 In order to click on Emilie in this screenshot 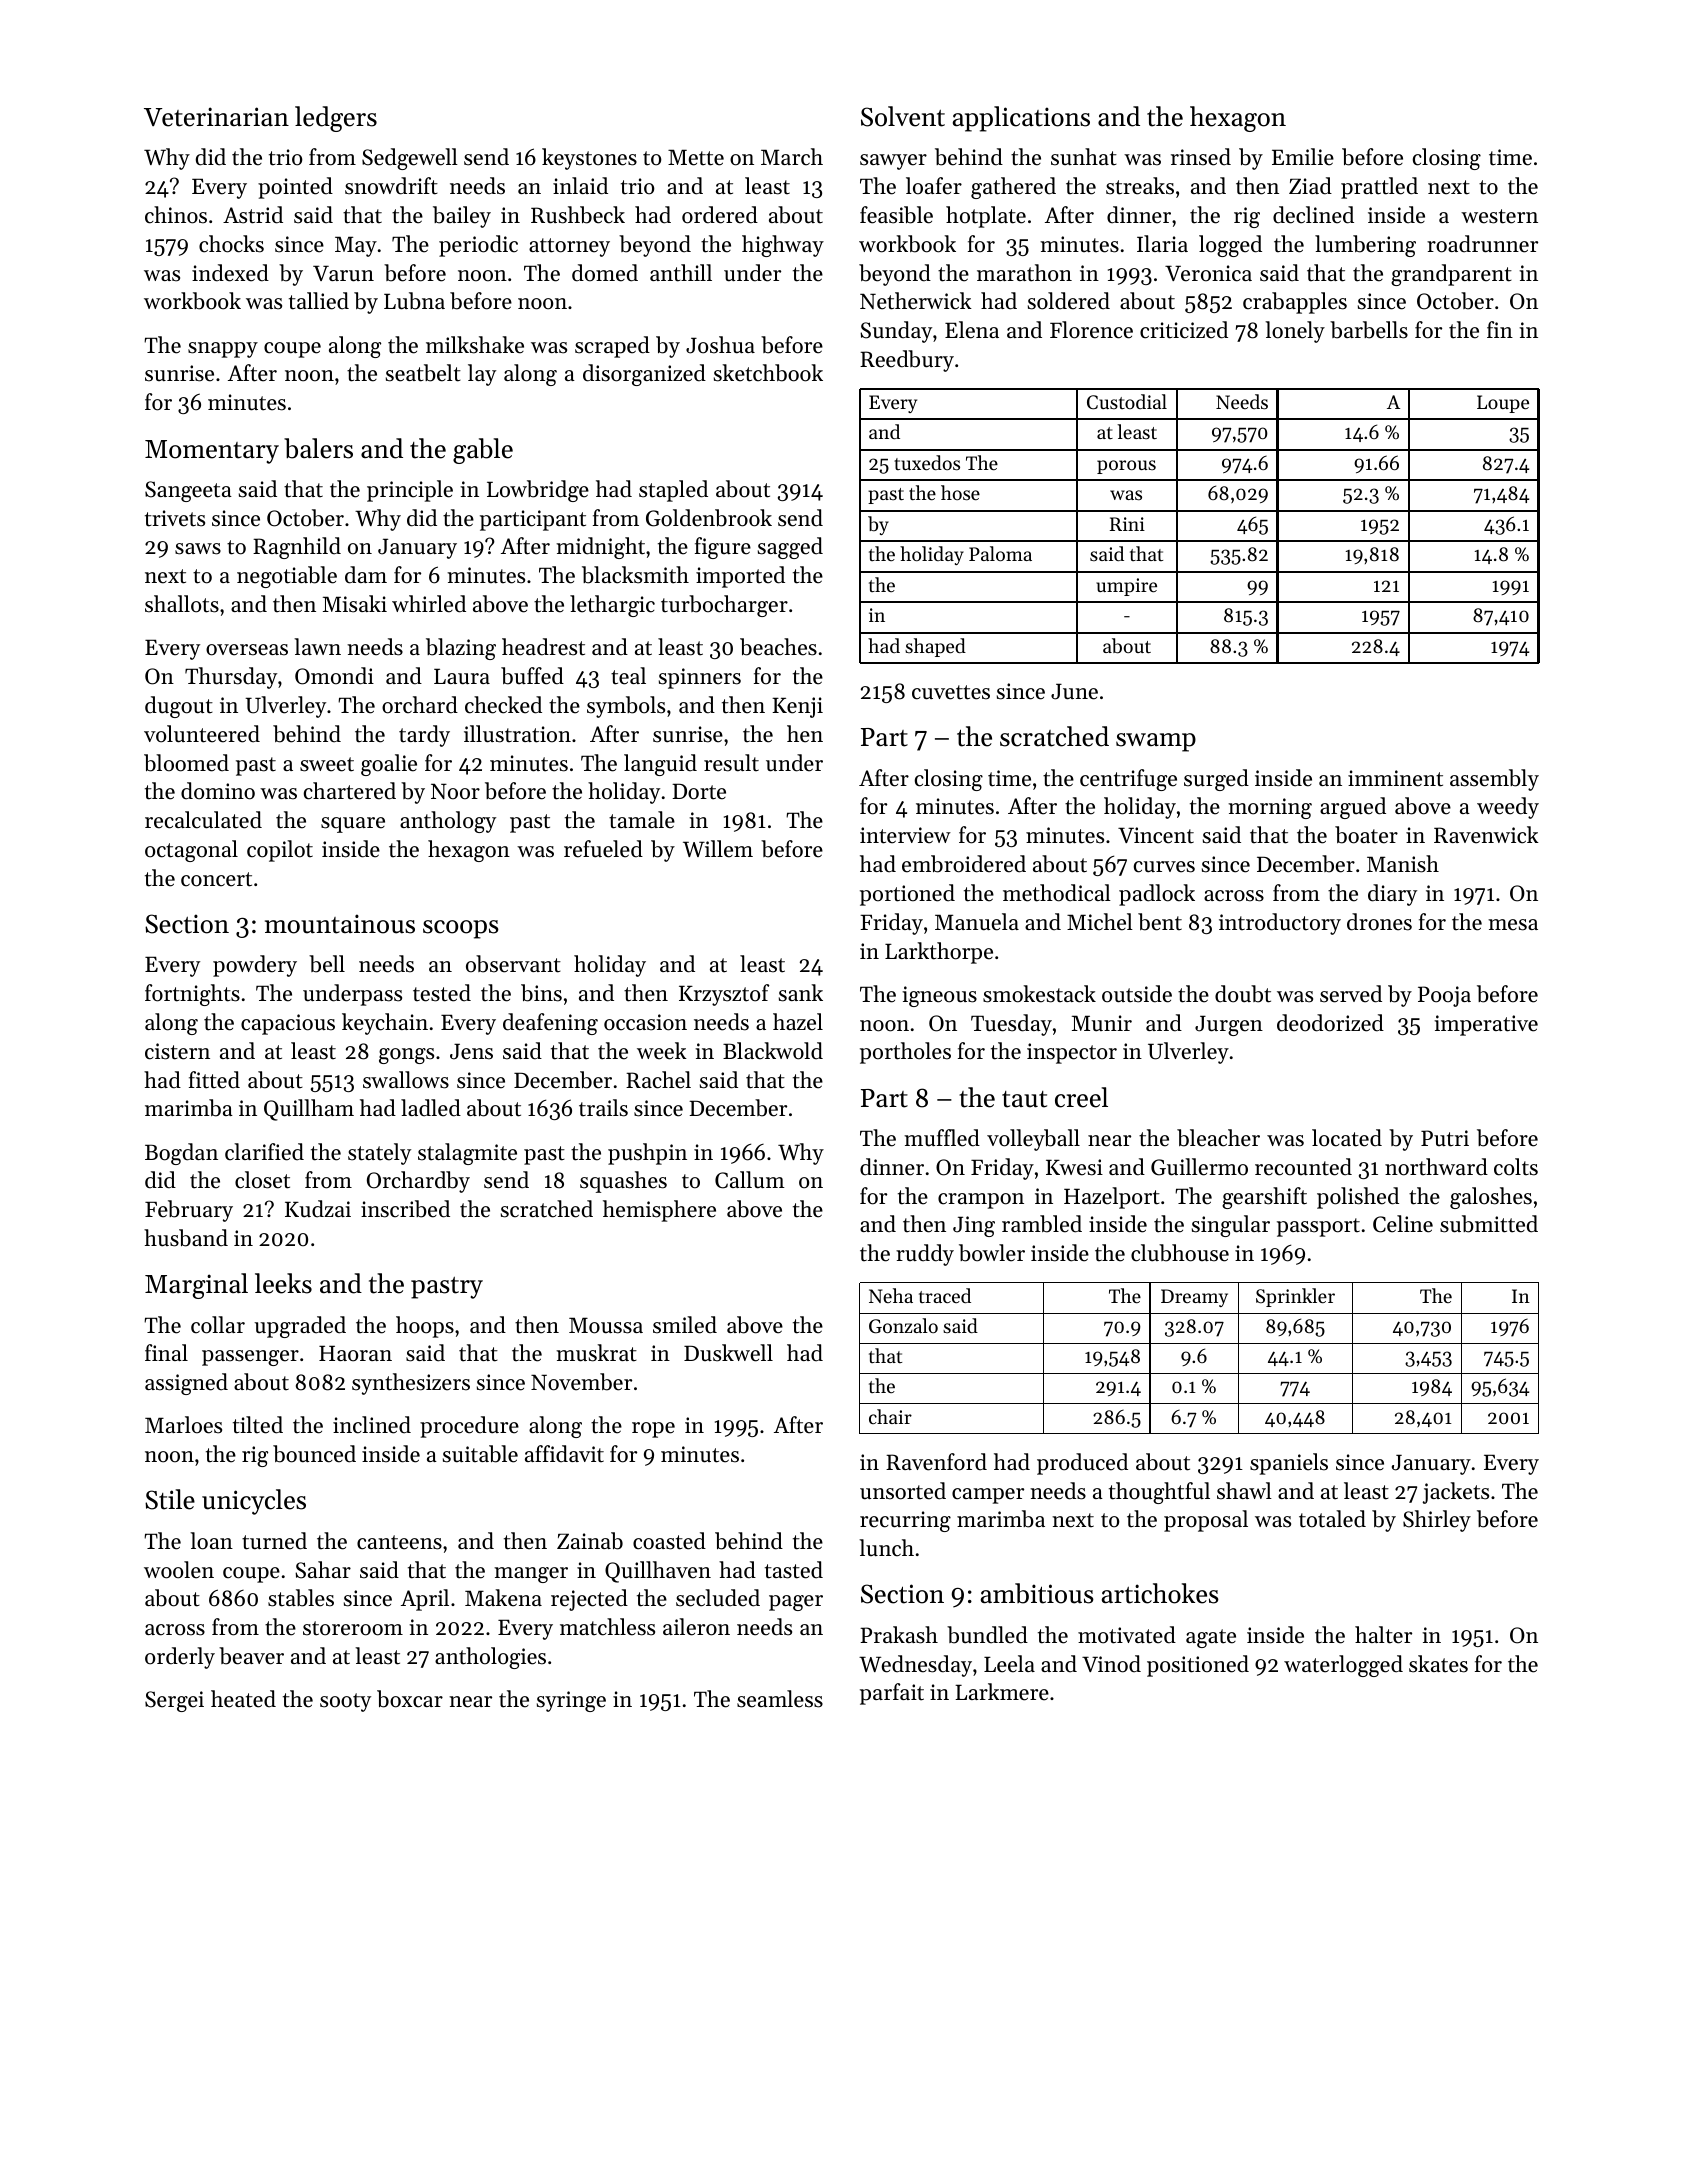, I will do `click(1303, 157)`.
